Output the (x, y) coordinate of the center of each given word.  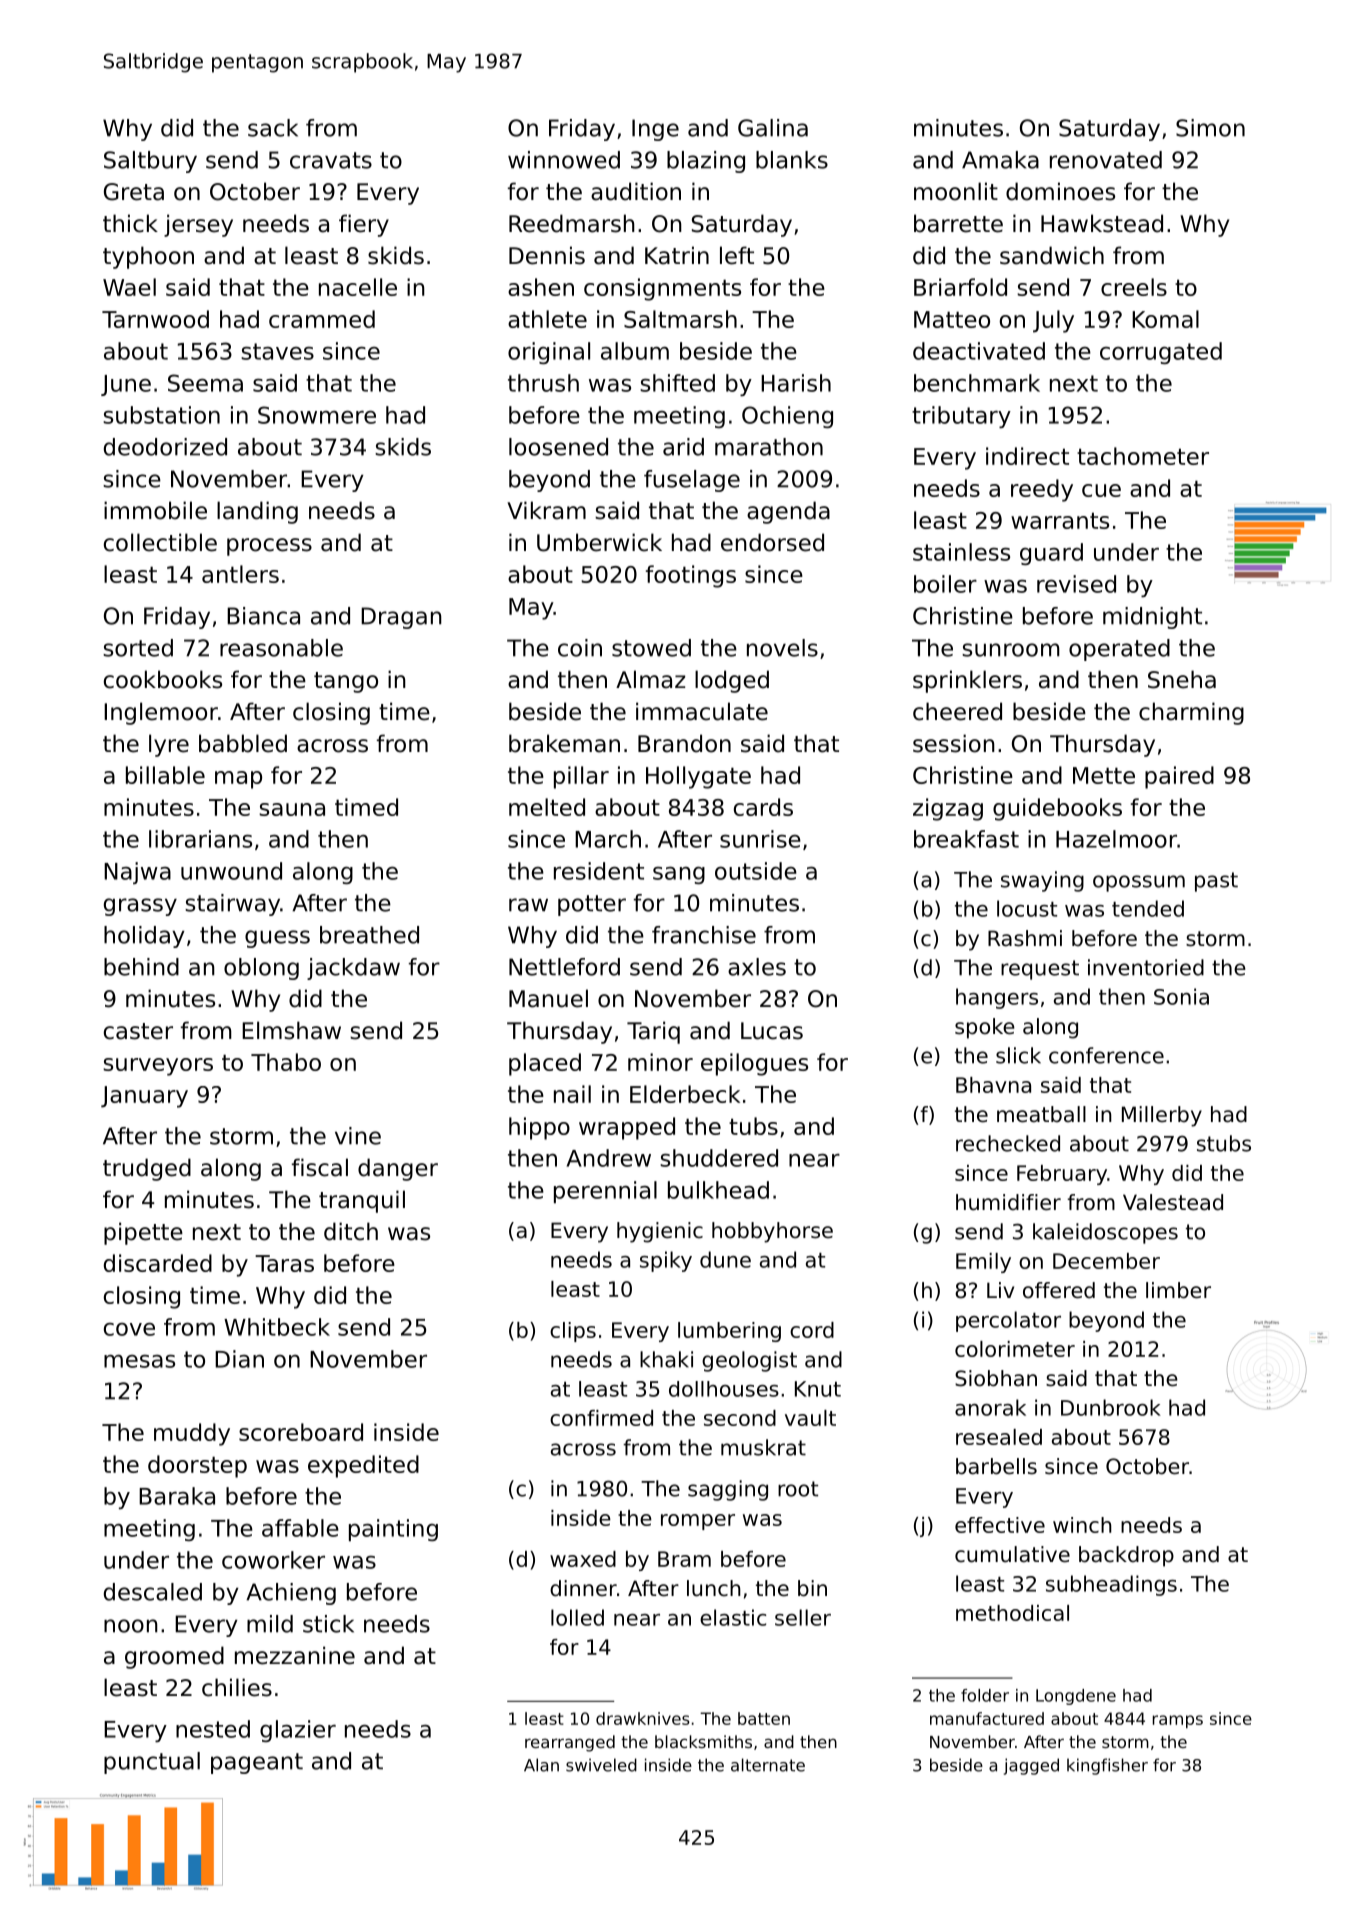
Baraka (177, 1496)
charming (1191, 713)
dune (725, 1259)
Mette (1104, 775)
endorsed (772, 542)
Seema (205, 383)
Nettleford (564, 967)
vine (358, 1136)
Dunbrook (1111, 1407)
